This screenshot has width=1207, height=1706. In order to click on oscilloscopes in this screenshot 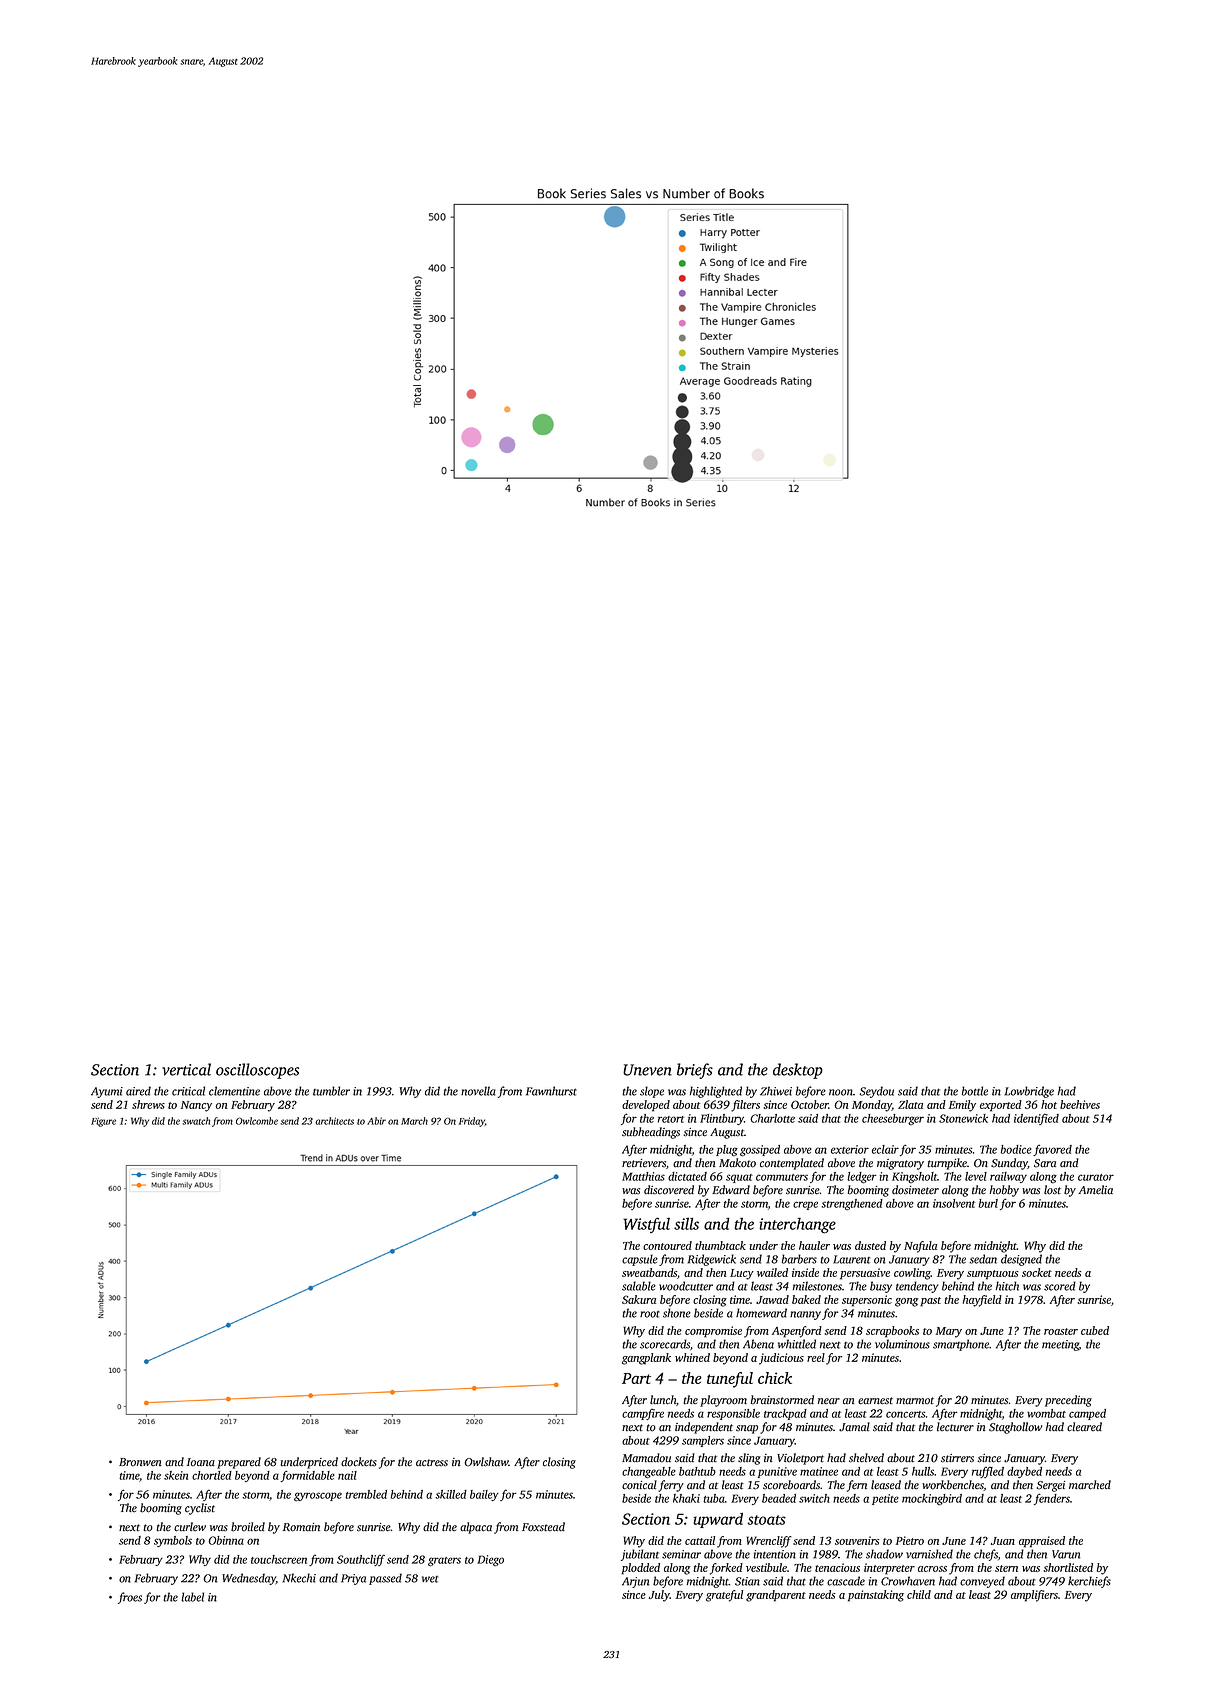, I will do `click(257, 1071)`.
